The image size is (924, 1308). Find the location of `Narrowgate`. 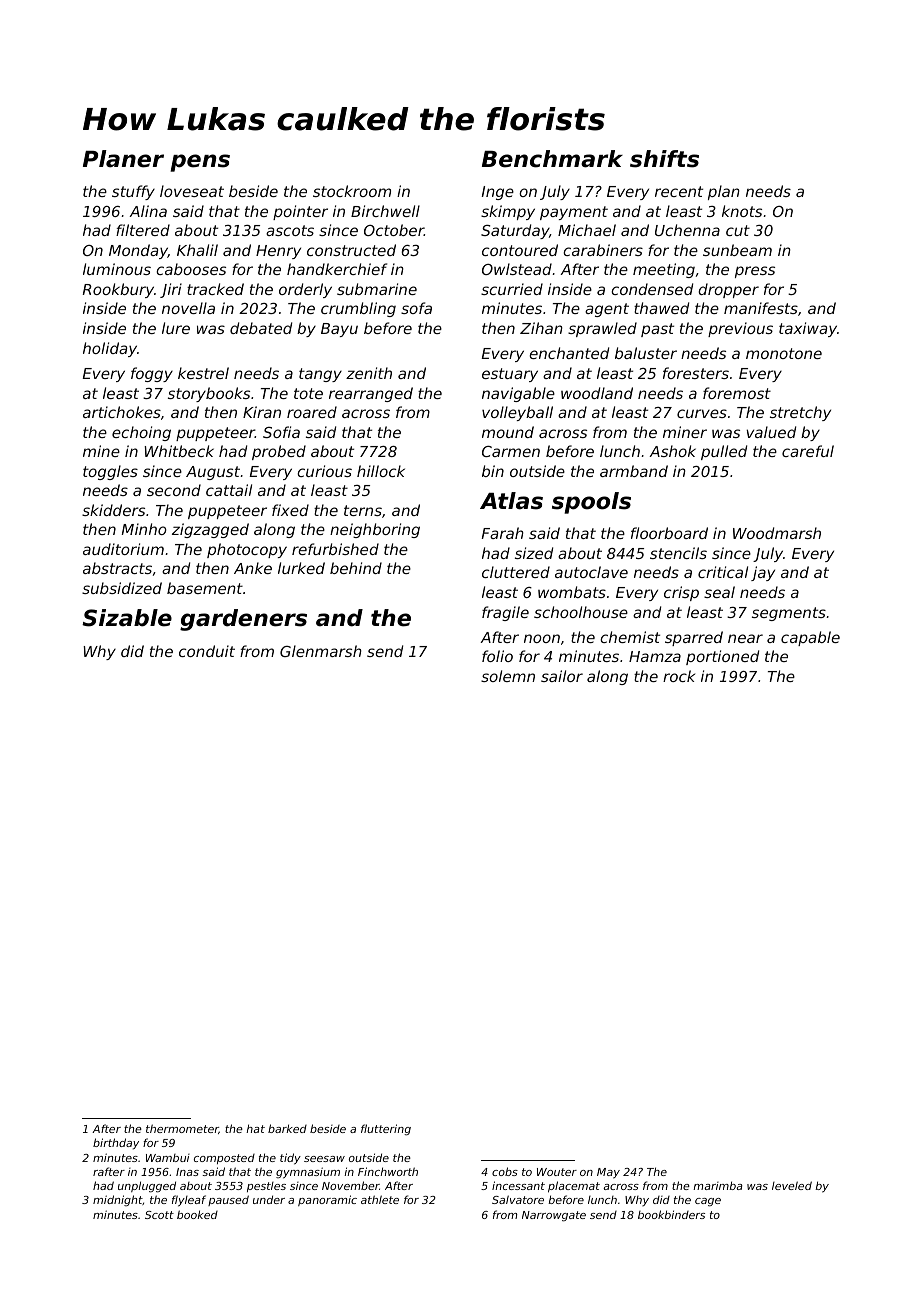

Narrowgate is located at coordinates (554, 1216).
